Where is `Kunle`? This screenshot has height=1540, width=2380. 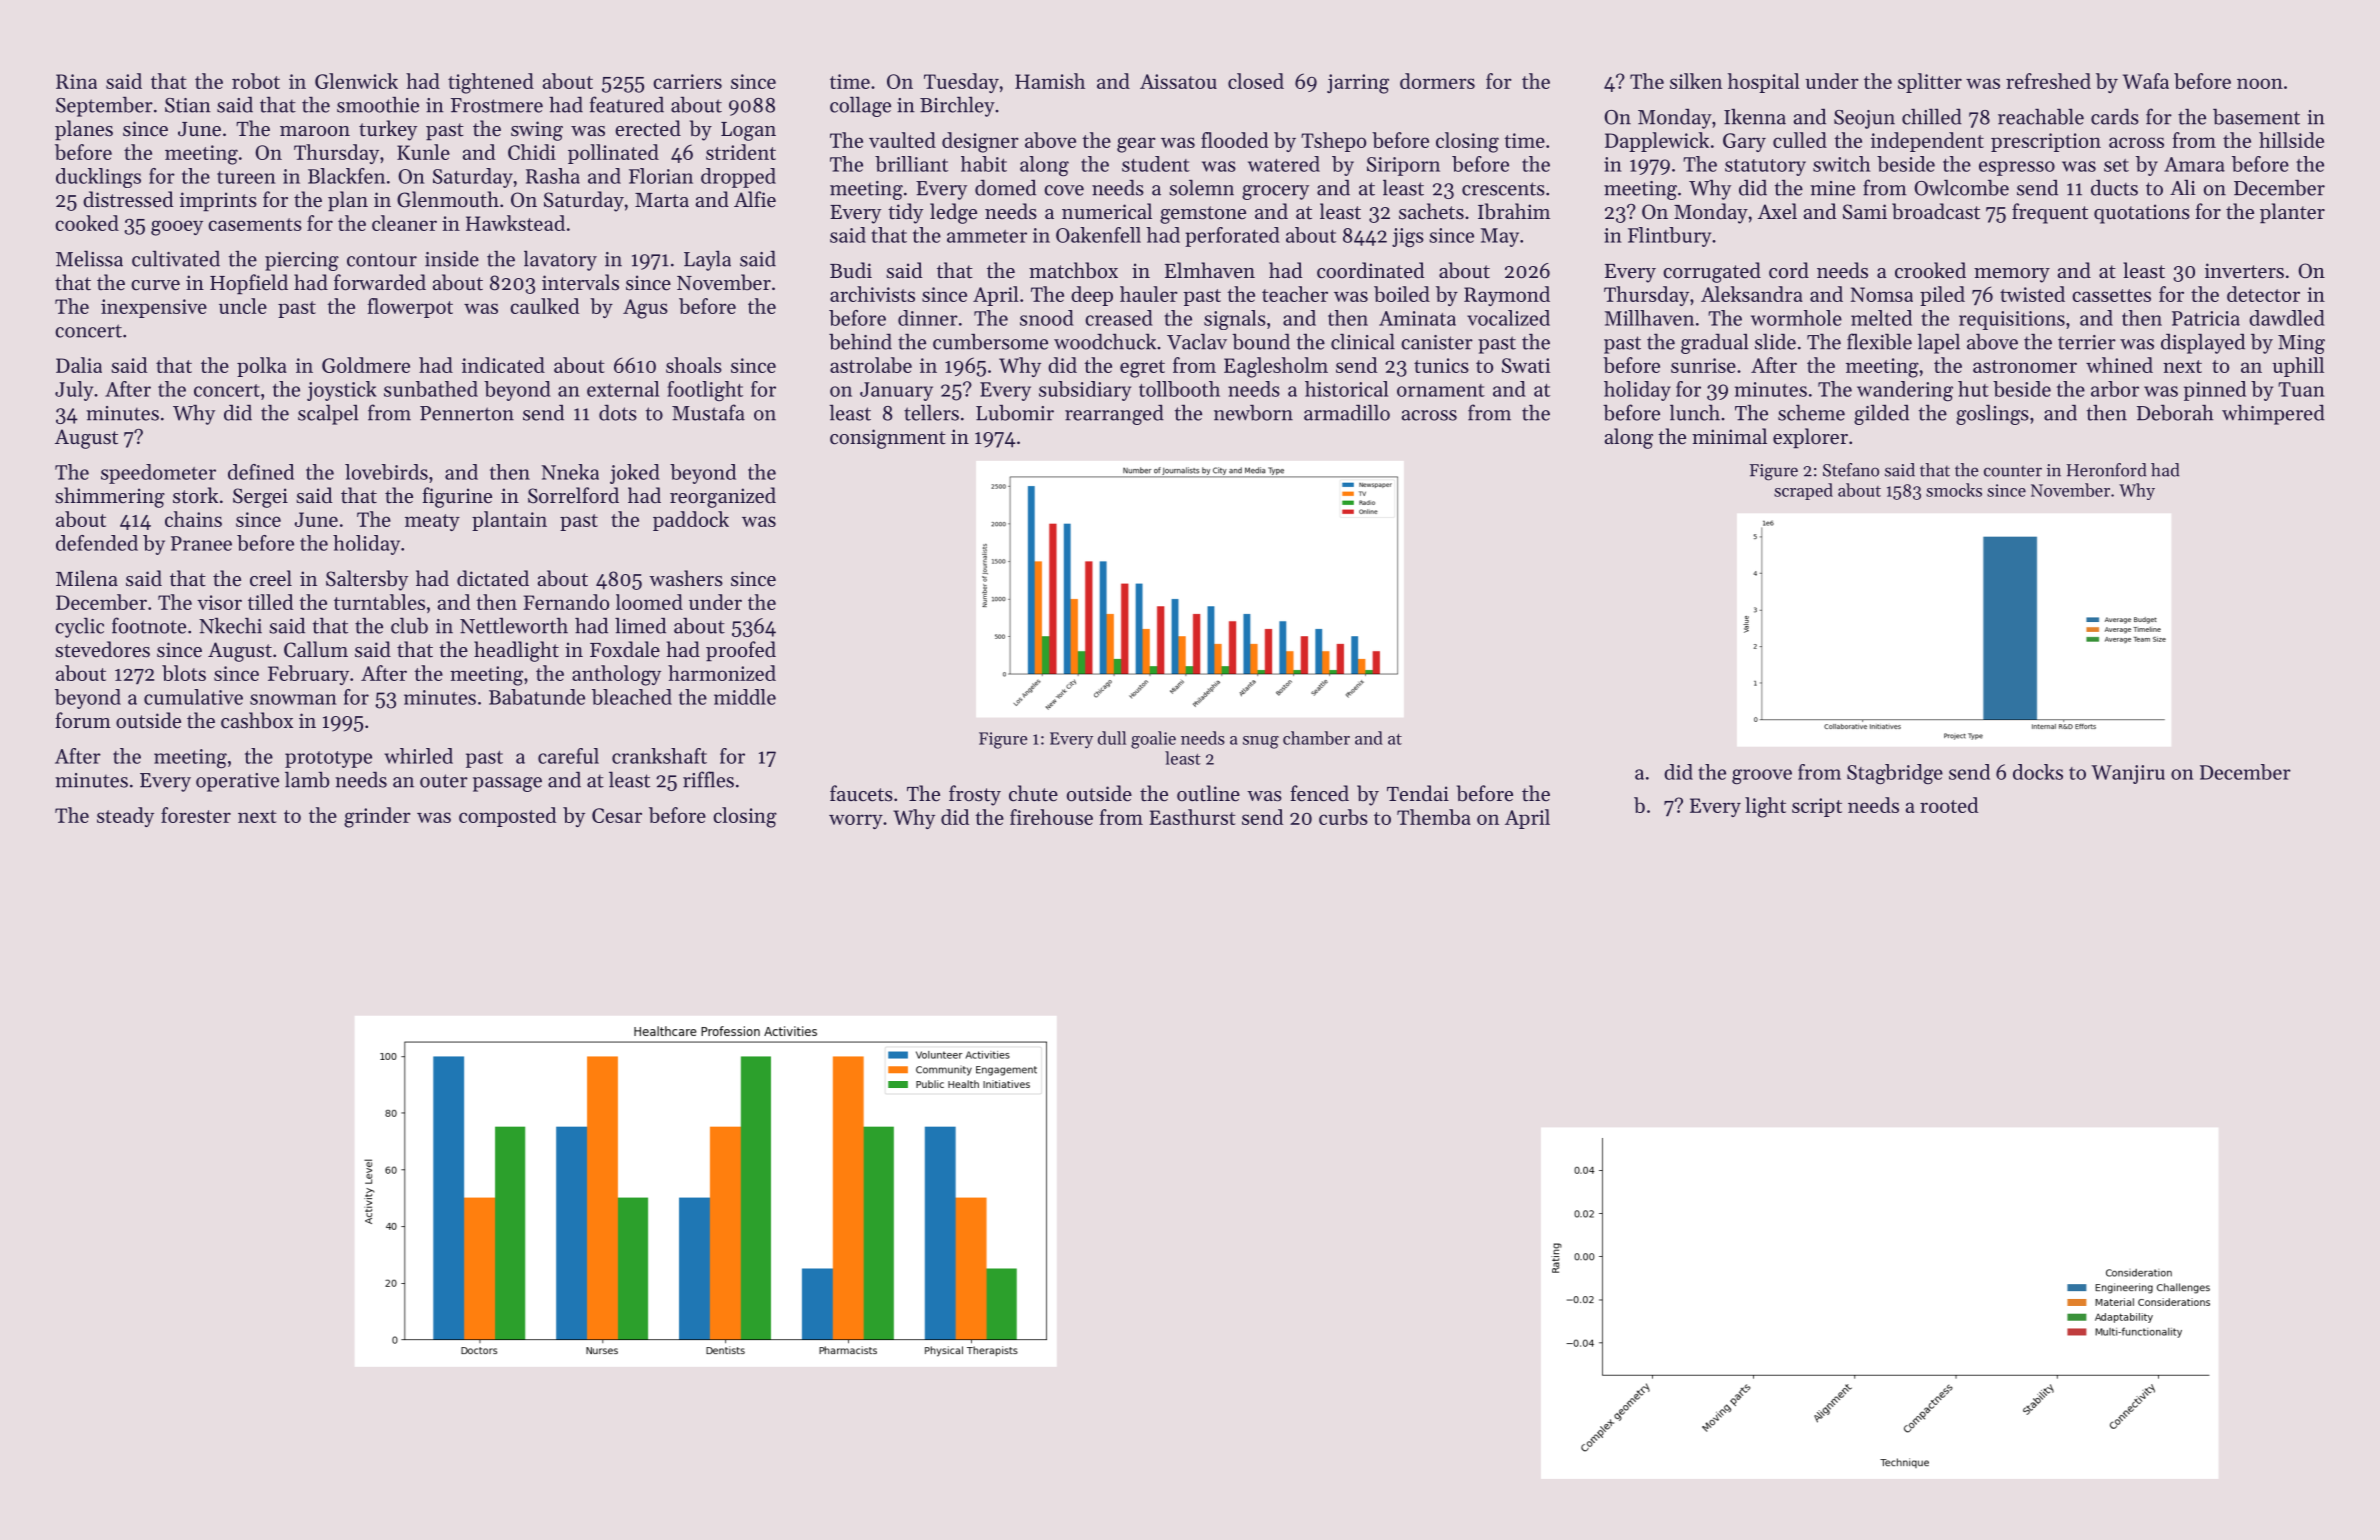
Kunle is located at coordinates (423, 152).
